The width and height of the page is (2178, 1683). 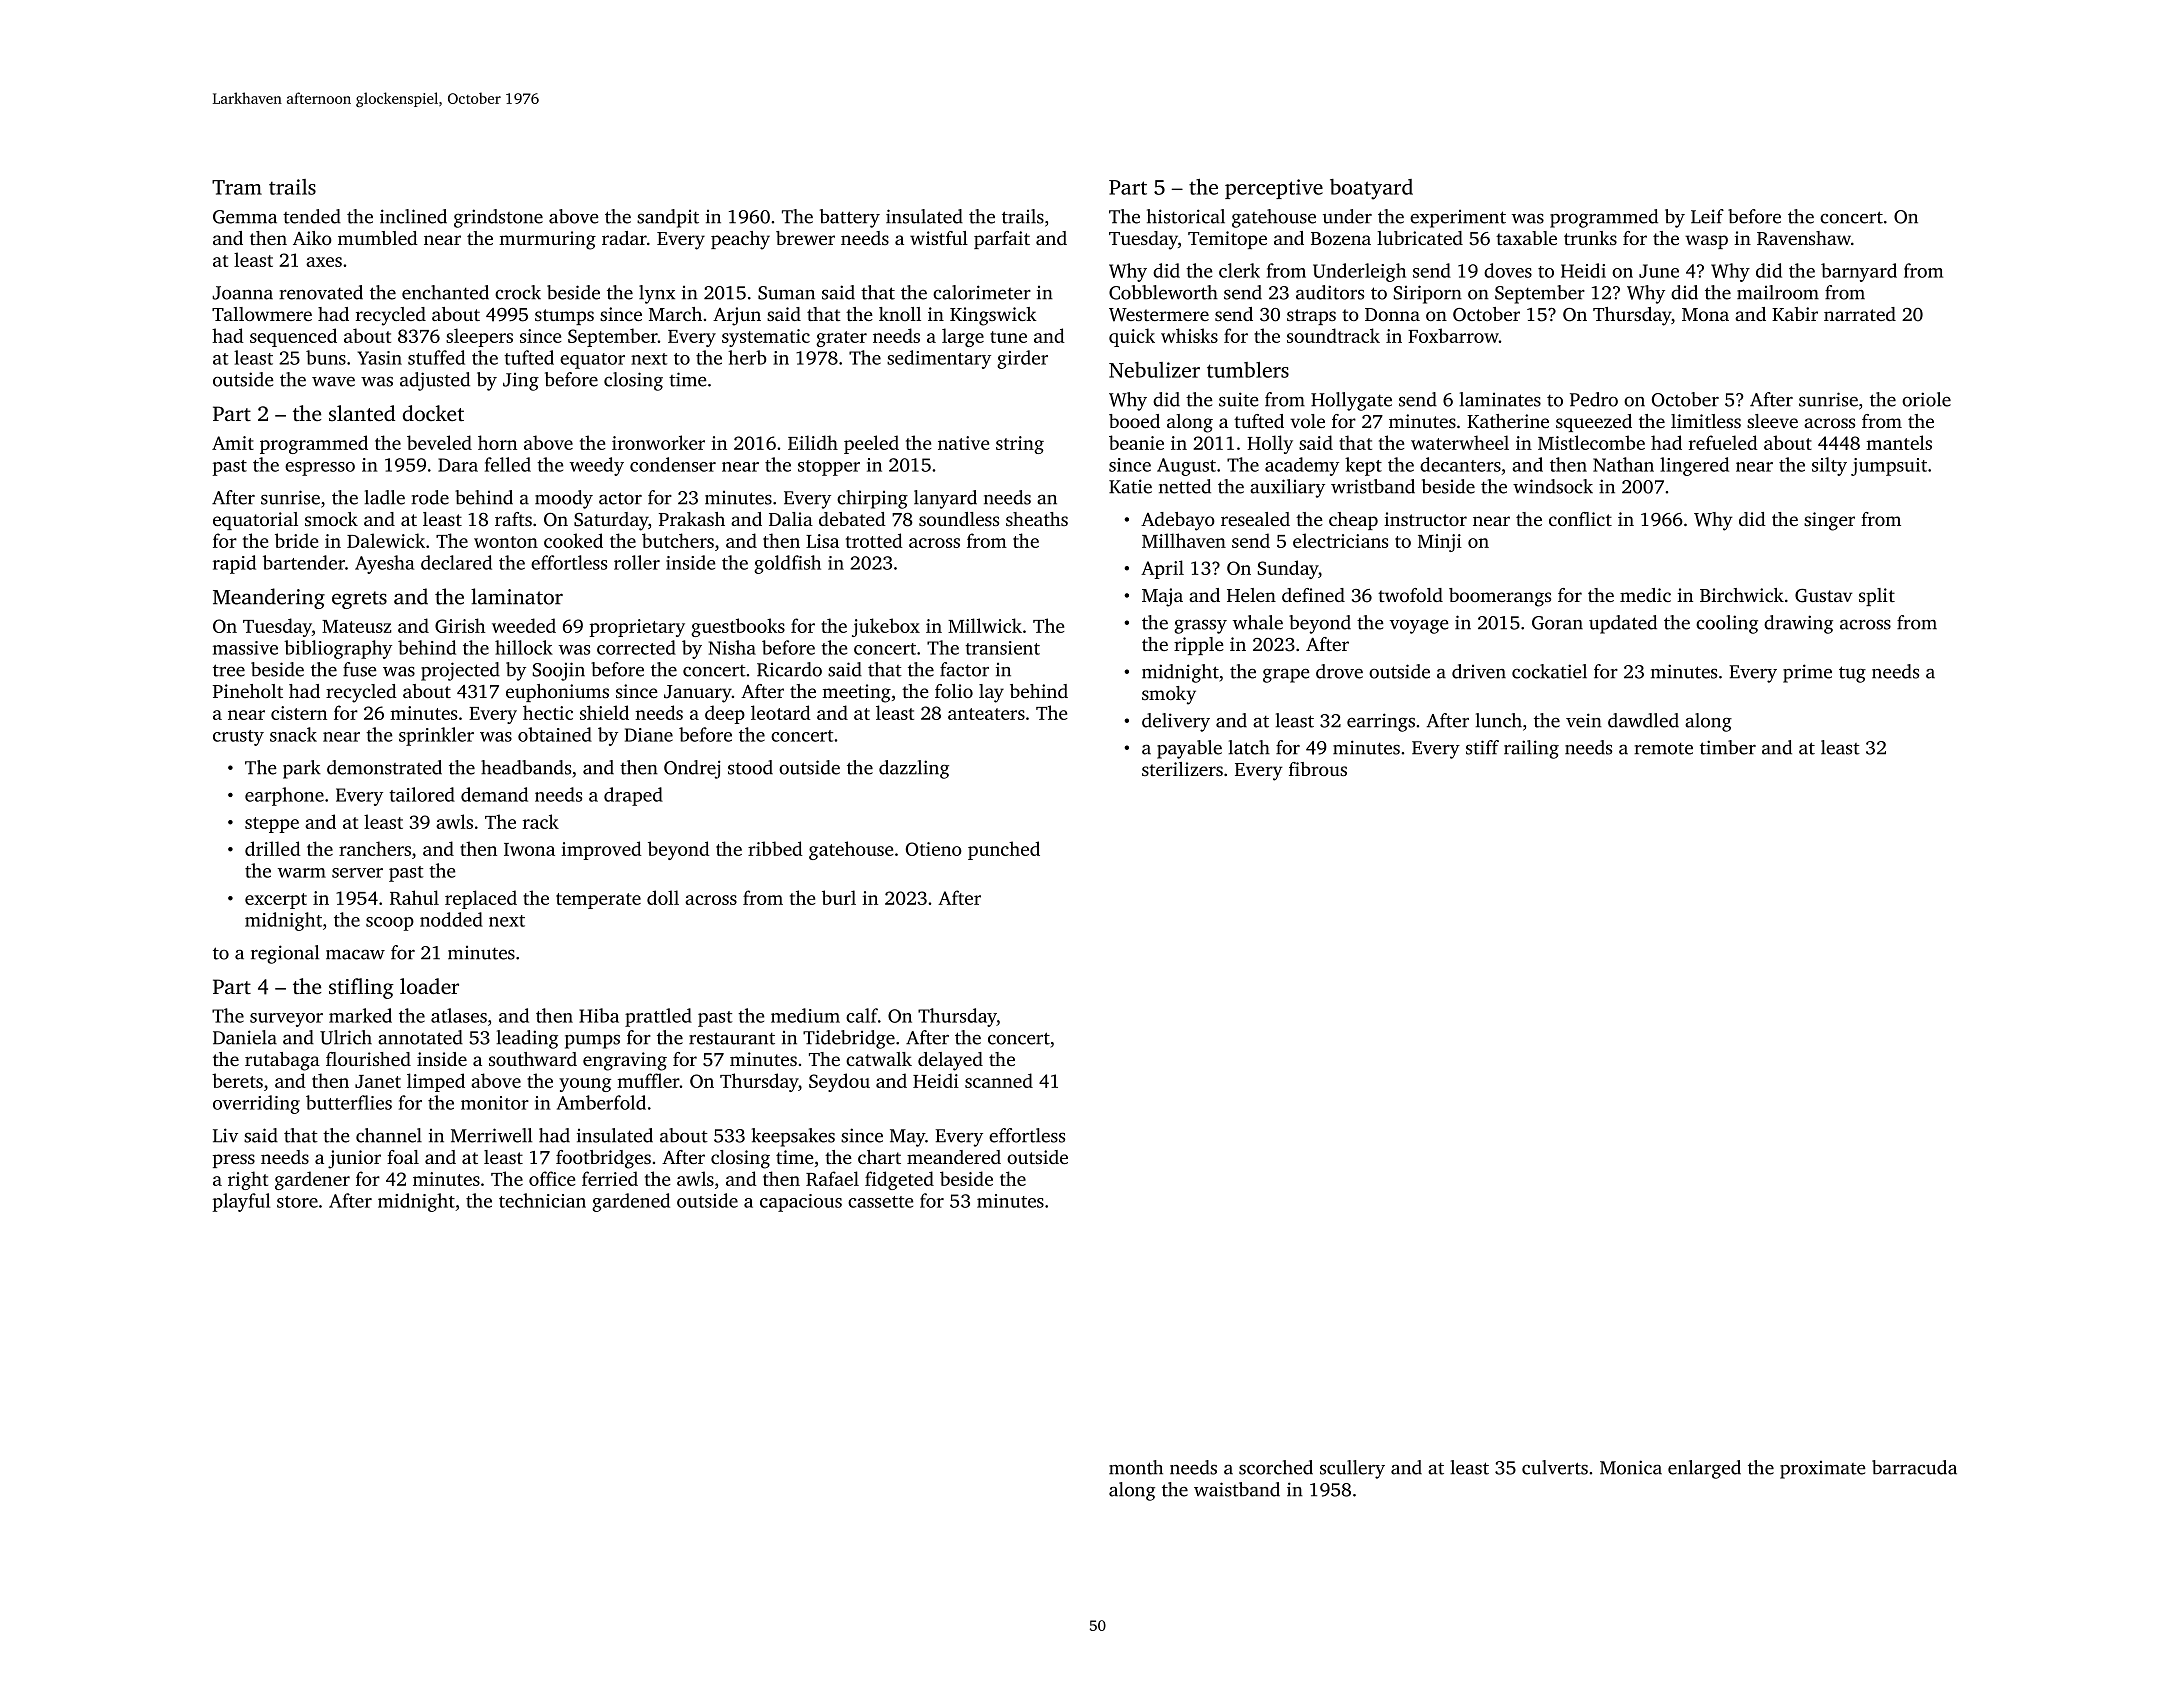 I want to click on lanyard, so click(x=945, y=499).
